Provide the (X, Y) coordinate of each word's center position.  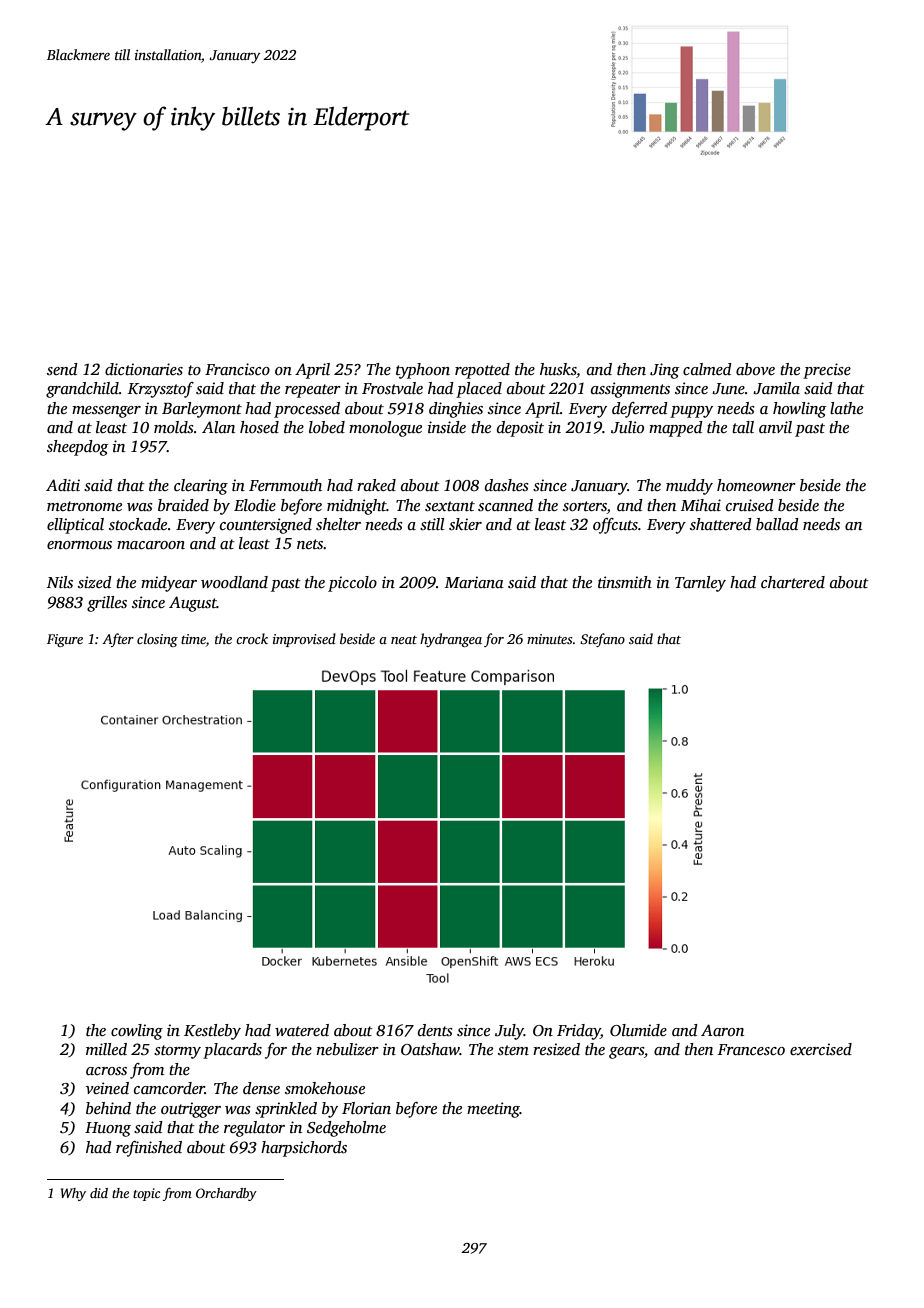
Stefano (602, 640)
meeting (493, 1110)
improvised (304, 640)
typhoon (423, 371)
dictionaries (144, 369)
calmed (707, 369)
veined (107, 1088)
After (118, 640)
